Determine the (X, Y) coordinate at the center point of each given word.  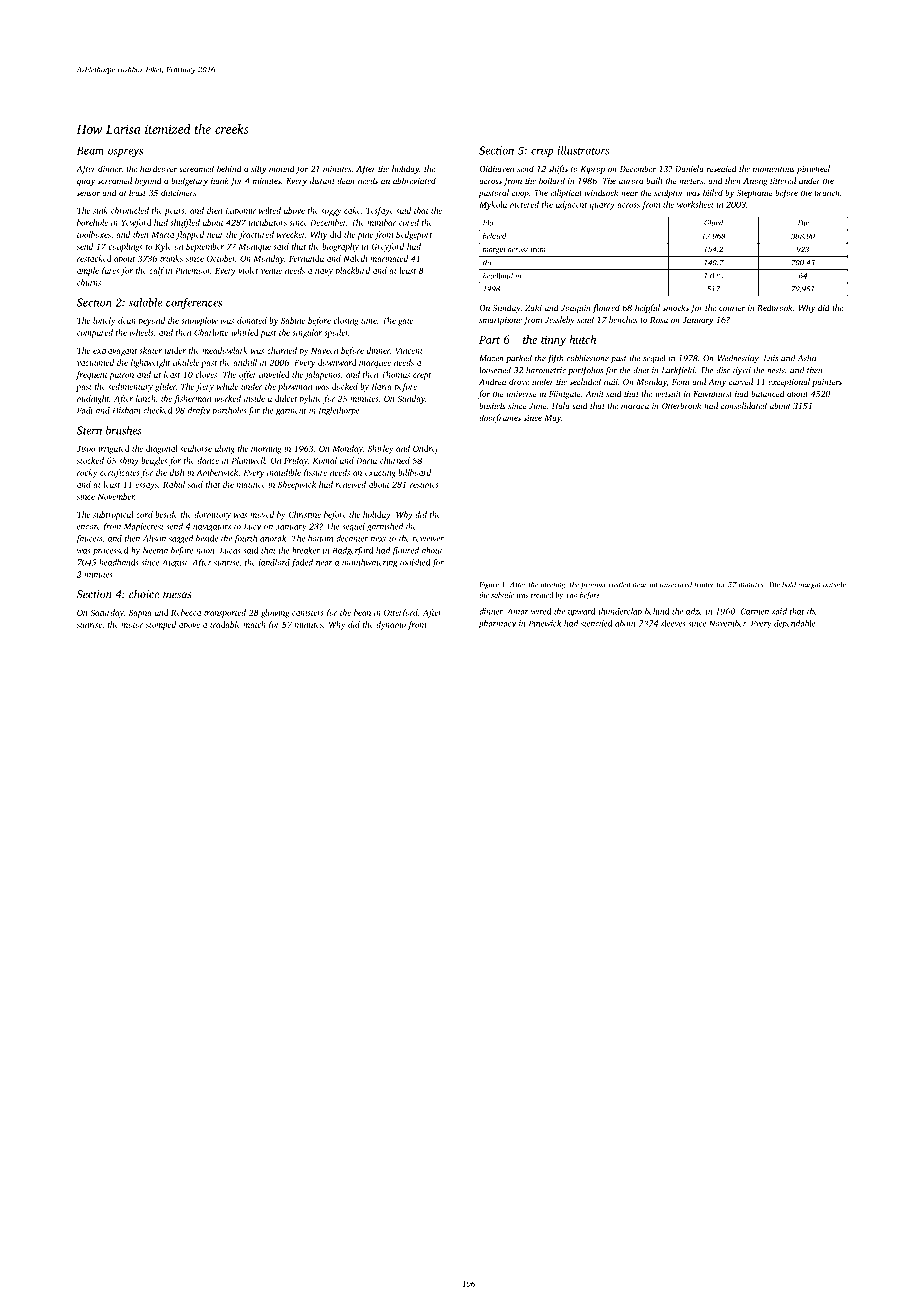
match (254, 624)
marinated (389, 258)
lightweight (150, 363)
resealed (722, 168)
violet (248, 270)
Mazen (492, 358)
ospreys (125, 152)
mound (282, 168)
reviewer (428, 538)
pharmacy (497, 624)
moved (262, 514)
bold (789, 584)
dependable (794, 624)
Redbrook (775, 307)
